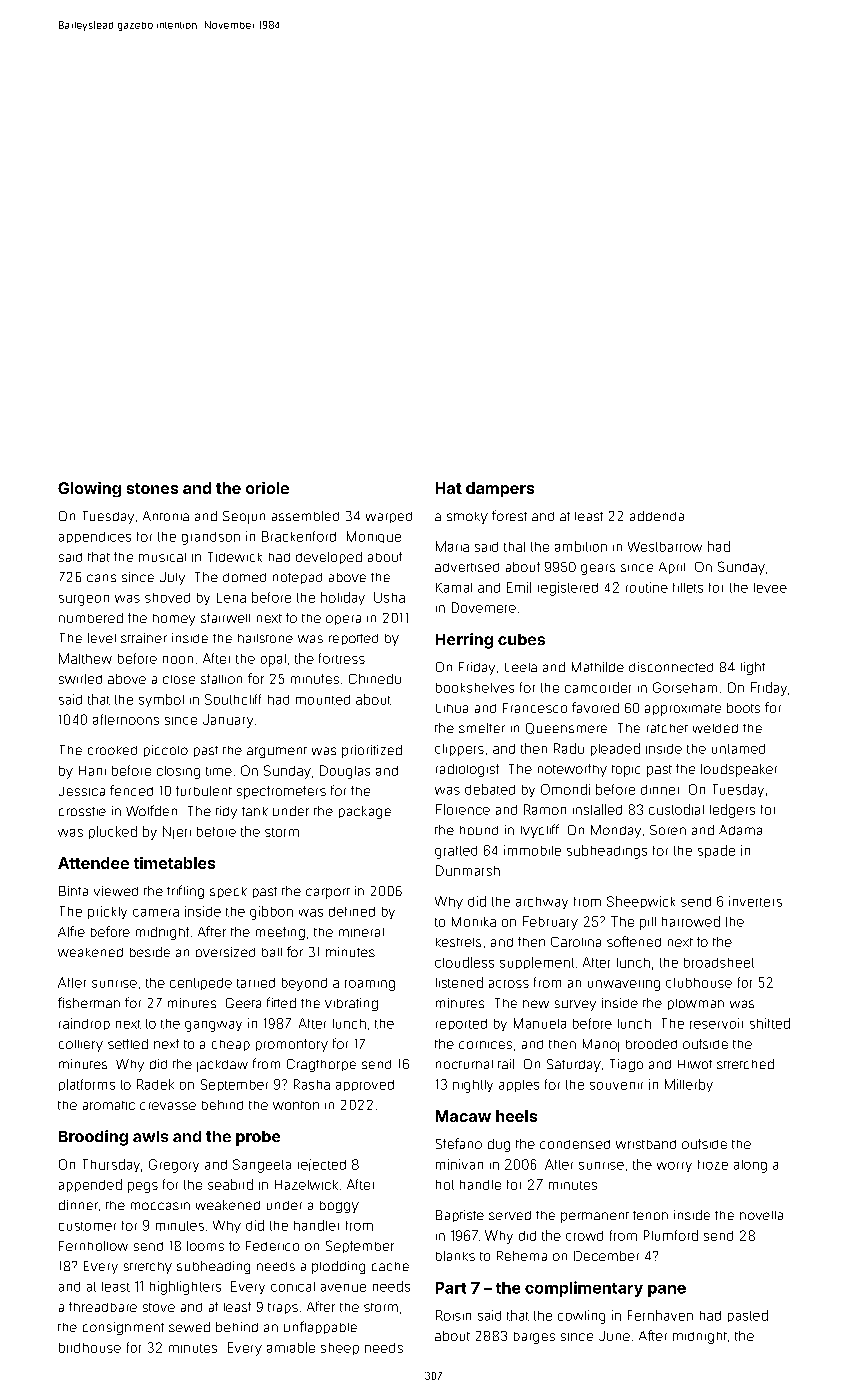 Image resolution: width=849 pixels, height=1400 pixels. Describe the element at coordinates (534, 1338) in the page. I see `barges` at that location.
